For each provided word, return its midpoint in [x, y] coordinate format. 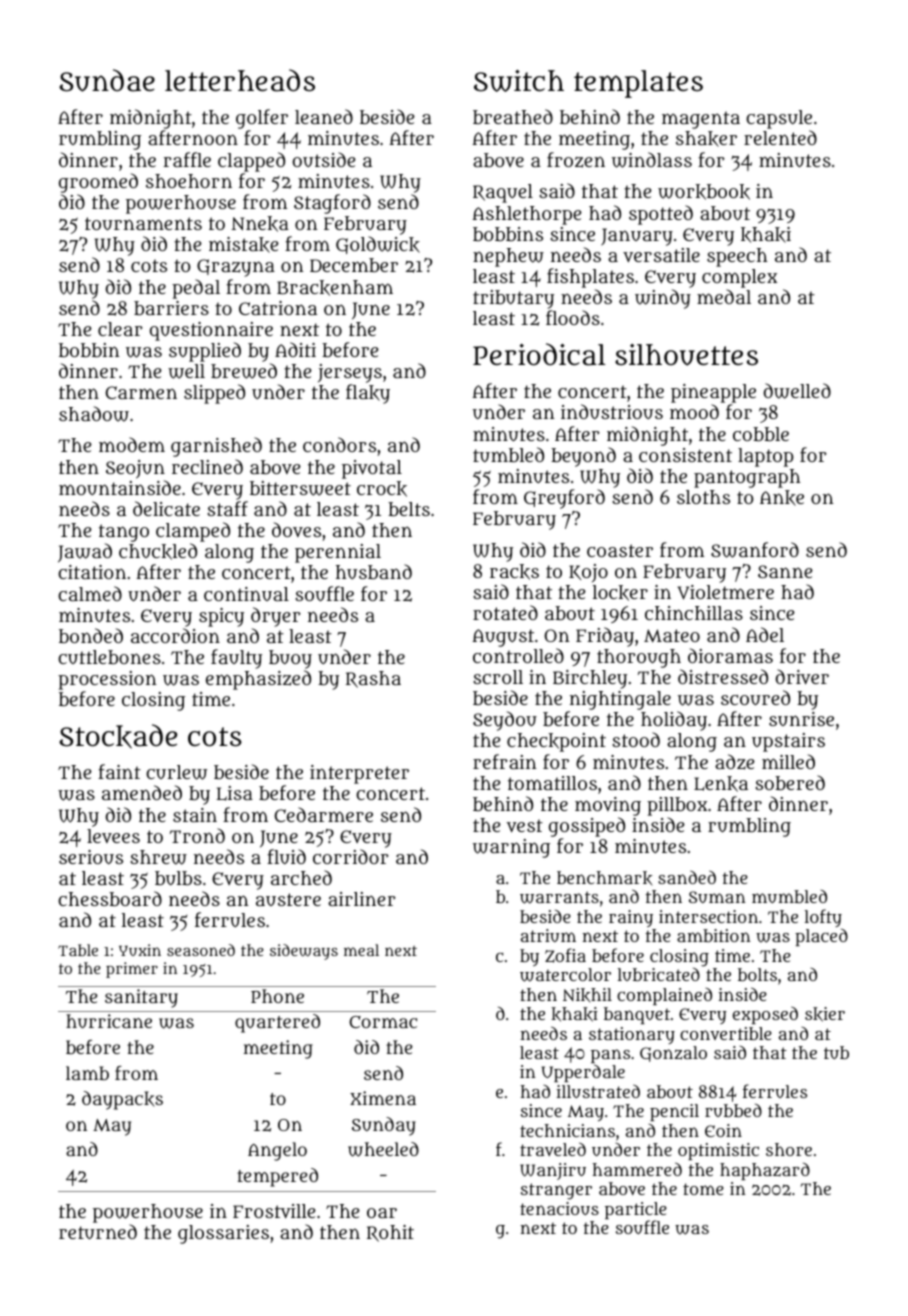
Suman [717, 897]
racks [514, 572]
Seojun [135, 469]
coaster [620, 550]
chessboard [110, 898]
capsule [779, 119]
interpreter [359, 774]
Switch [519, 81]
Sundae [107, 80]
